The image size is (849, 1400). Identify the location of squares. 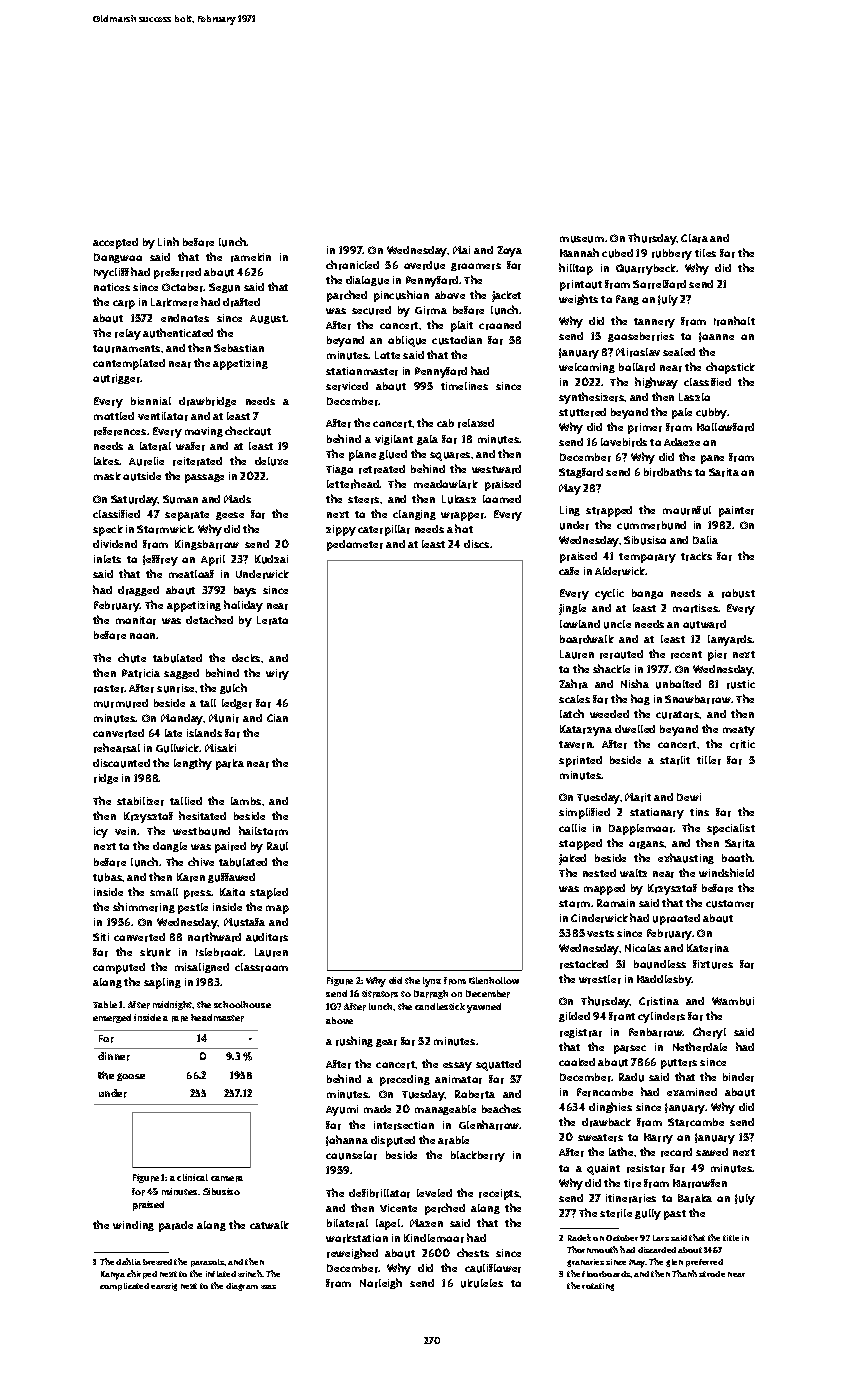
(450, 456).
